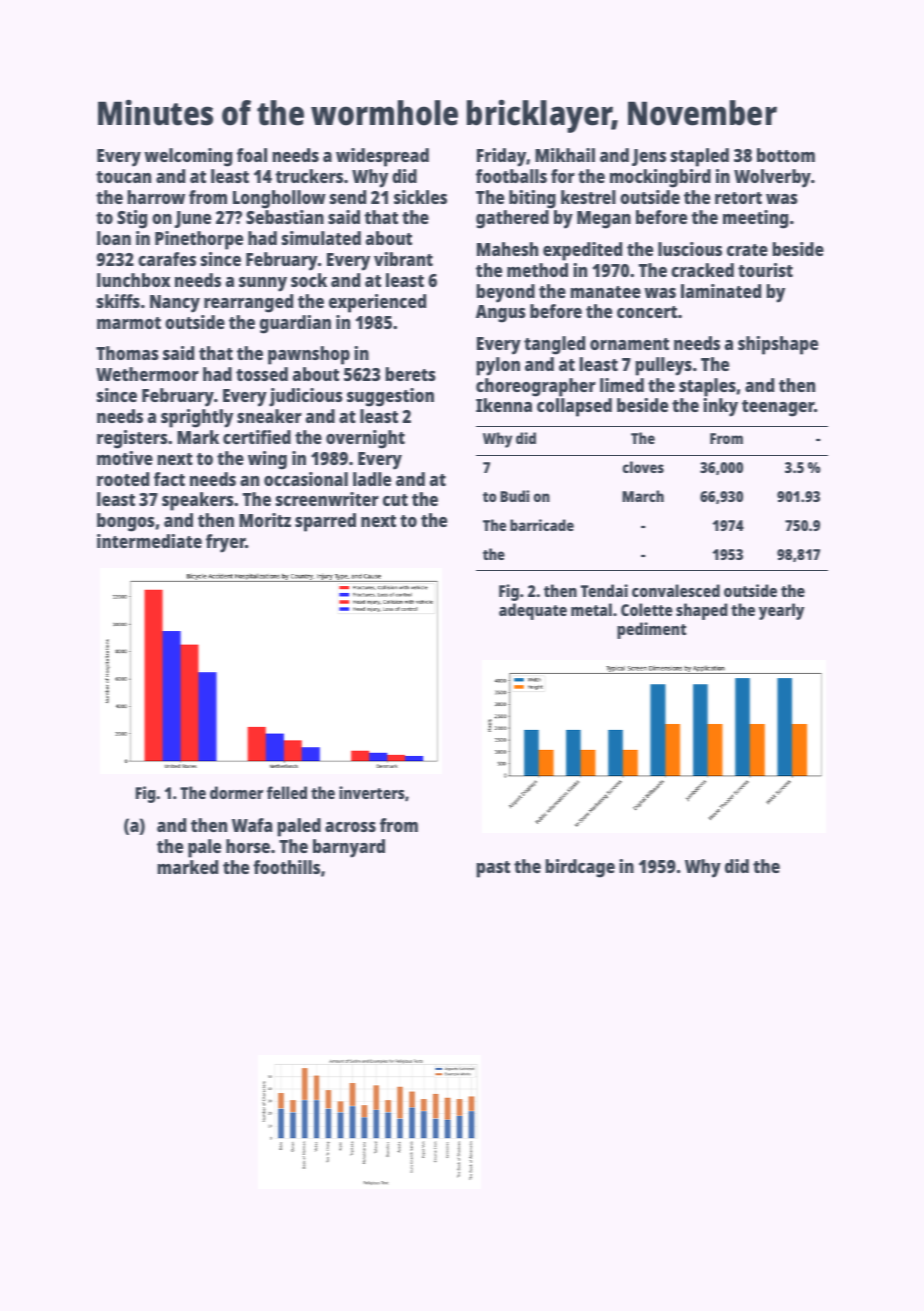 The width and height of the document is (924, 1311). Describe the element at coordinates (565, 155) in the document. I see `Mikhail` at that location.
